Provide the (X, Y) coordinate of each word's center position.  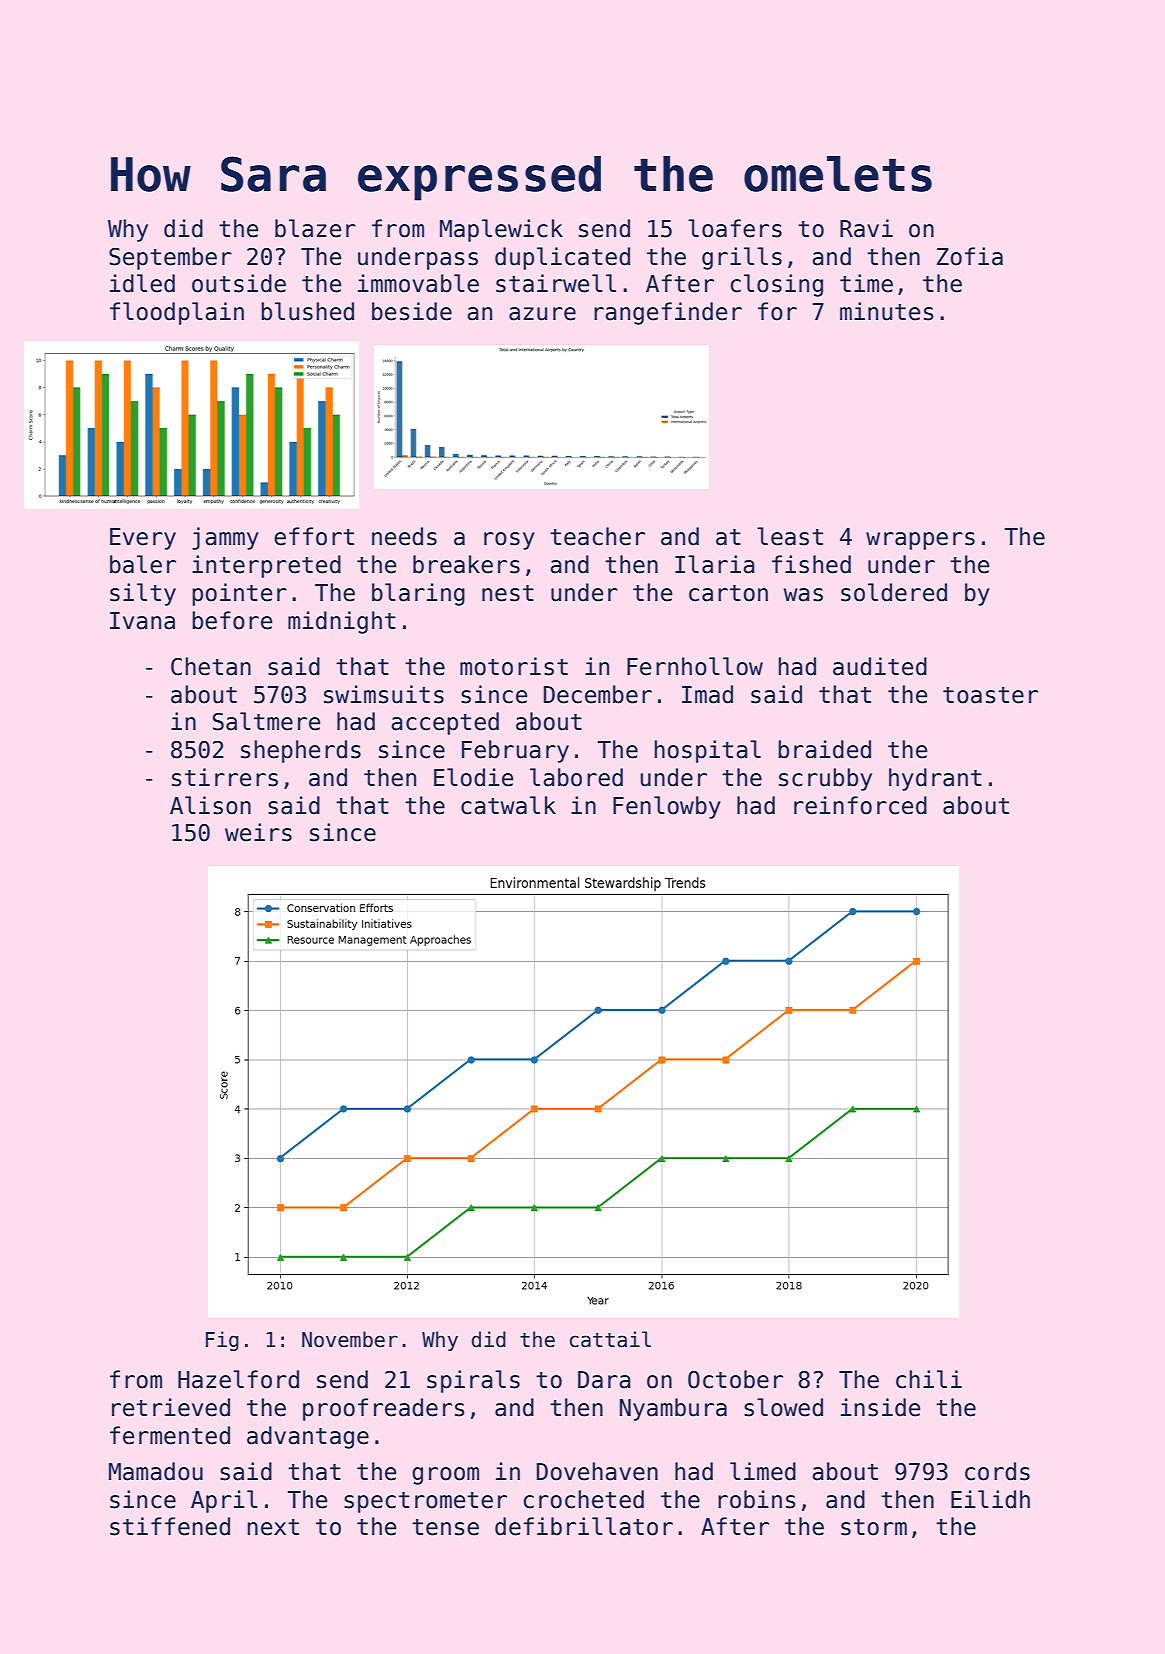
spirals (473, 1381)
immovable (418, 283)
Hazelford (238, 1379)
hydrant (935, 779)
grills (742, 258)
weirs (258, 832)
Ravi (866, 228)
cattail (610, 1339)
